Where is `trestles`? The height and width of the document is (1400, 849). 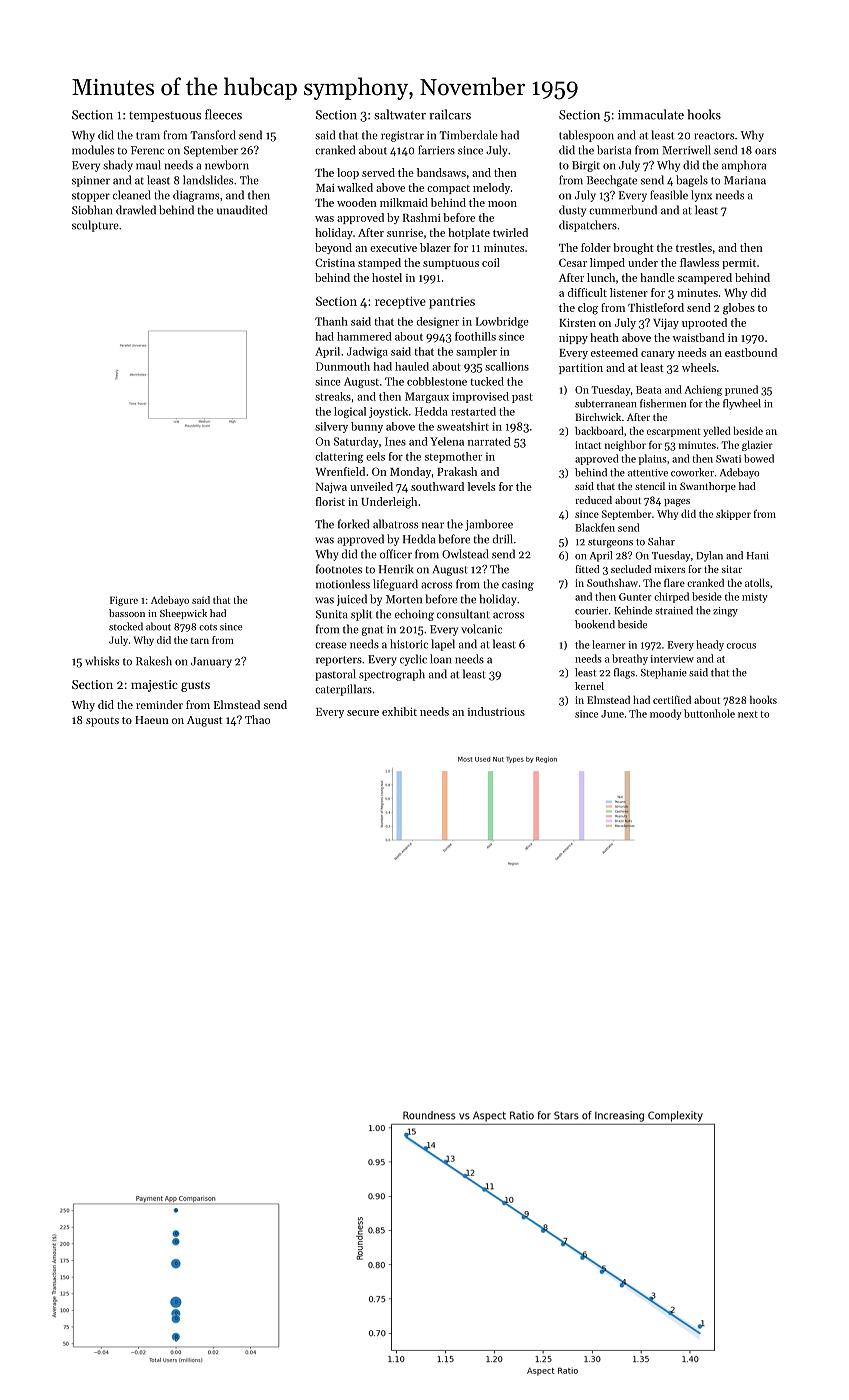
trestles is located at coordinates (694, 247).
